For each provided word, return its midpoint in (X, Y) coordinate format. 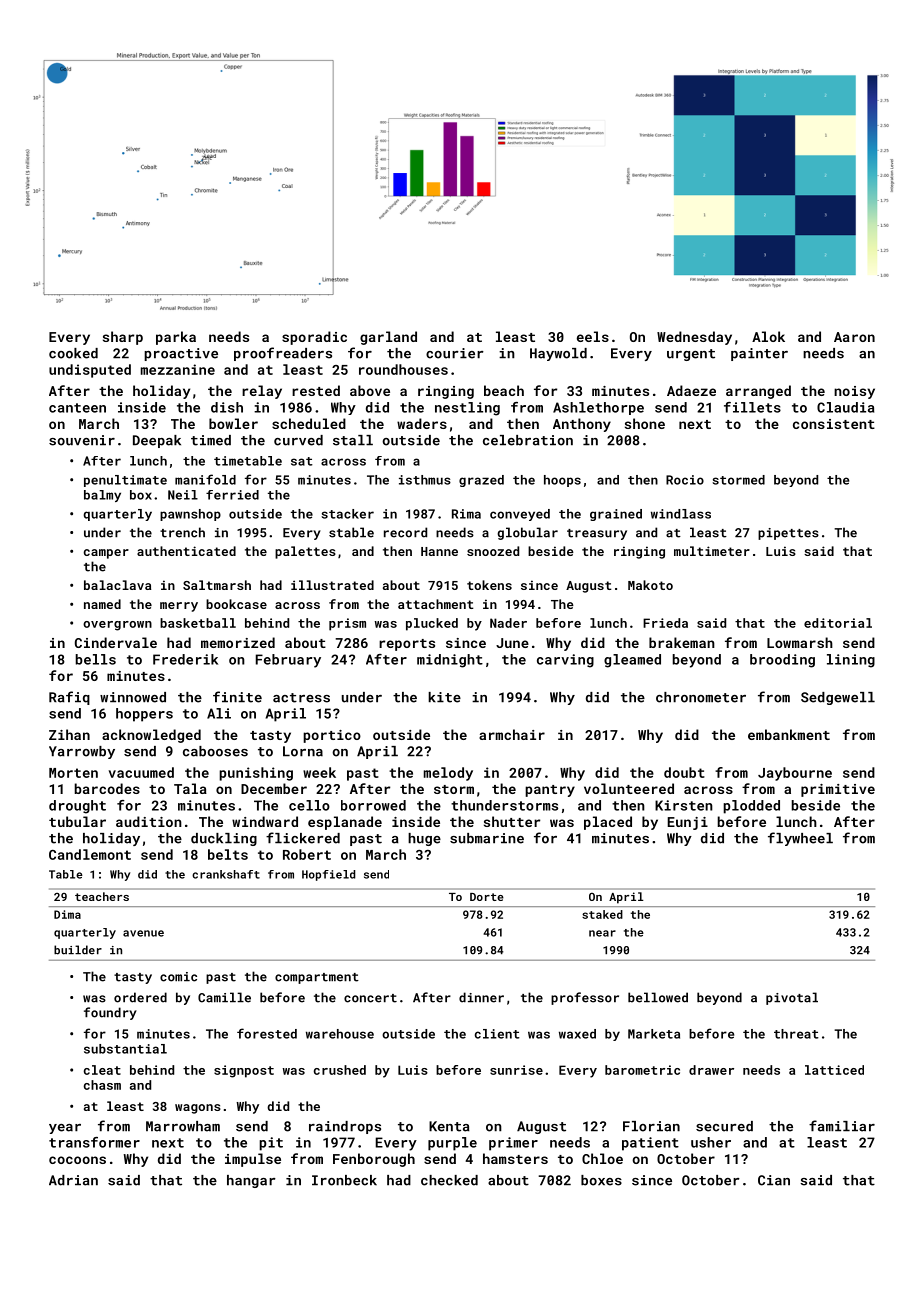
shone (645, 423)
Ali (219, 713)
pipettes (788, 534)
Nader (508, 623)
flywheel (800, 839)
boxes (601, 1180)
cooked (73, 353)
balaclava (117, 585)
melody (448, 774)
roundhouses (403, 369)
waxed (577, 1034)
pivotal (792, 998)
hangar (251, 1181)
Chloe (602, 1158)
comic (178, 977)
